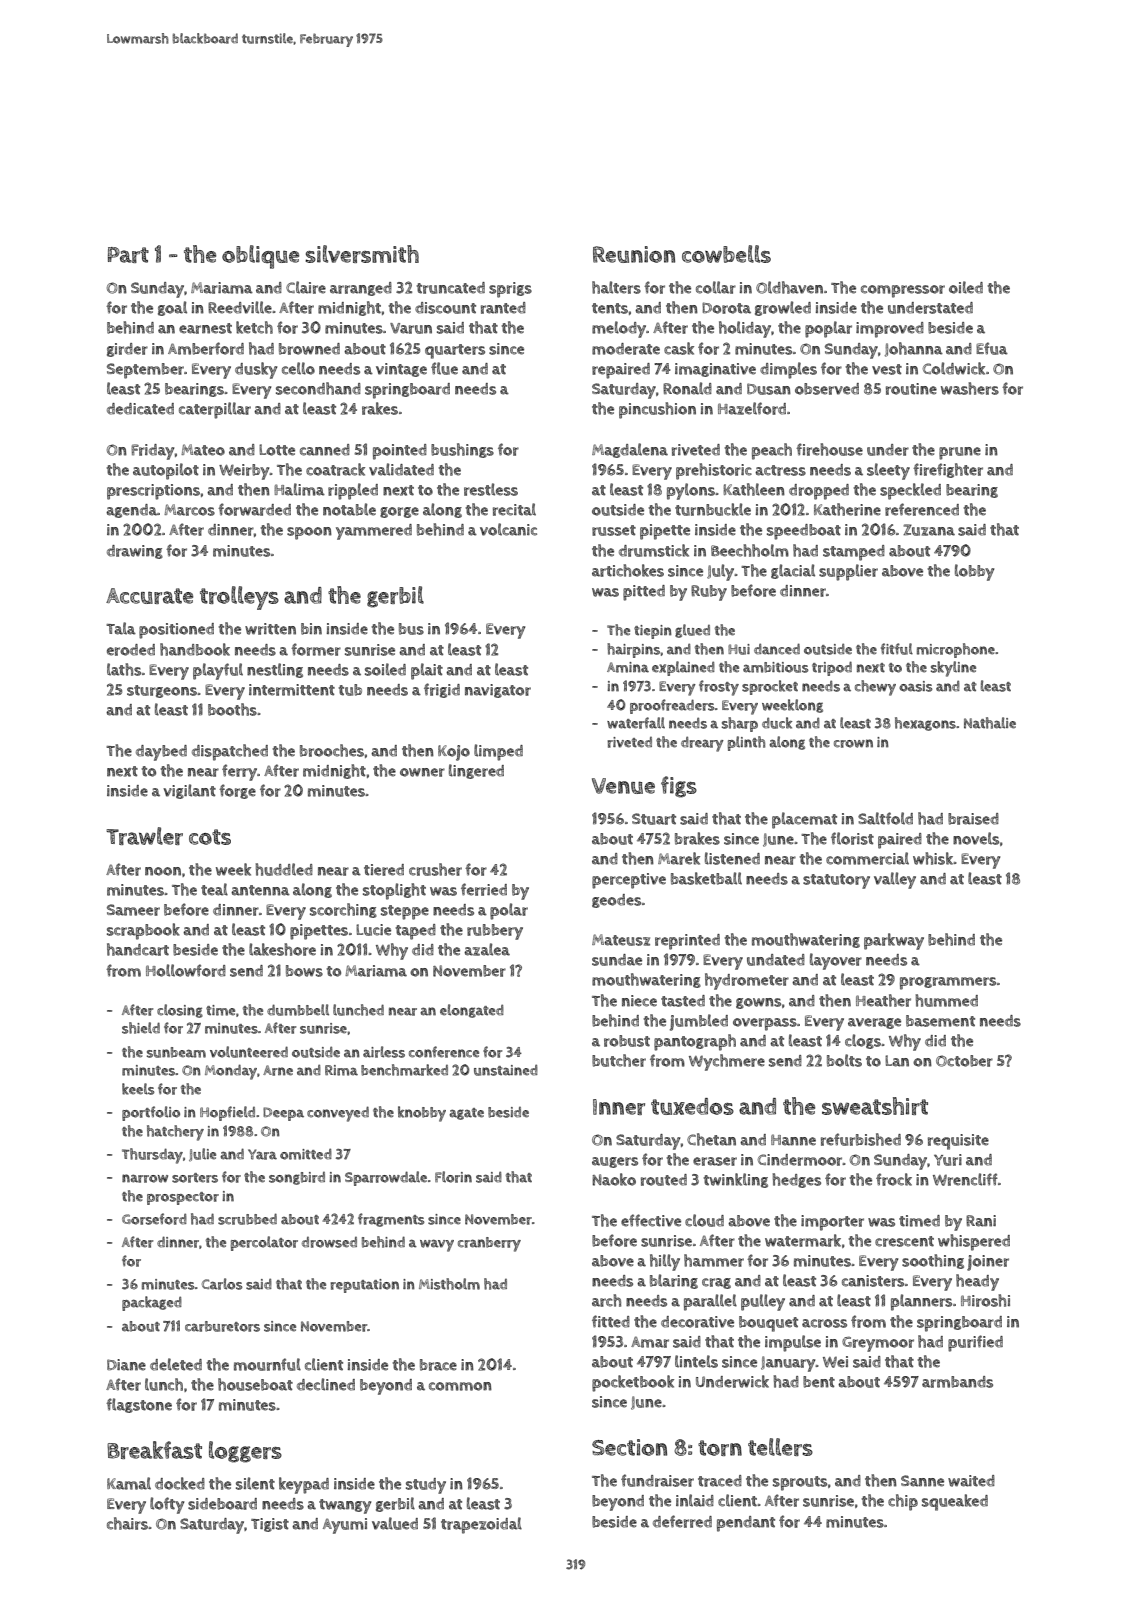 This image has width=1132, height=1601. I want to click on pointed, so click(400, 452).
